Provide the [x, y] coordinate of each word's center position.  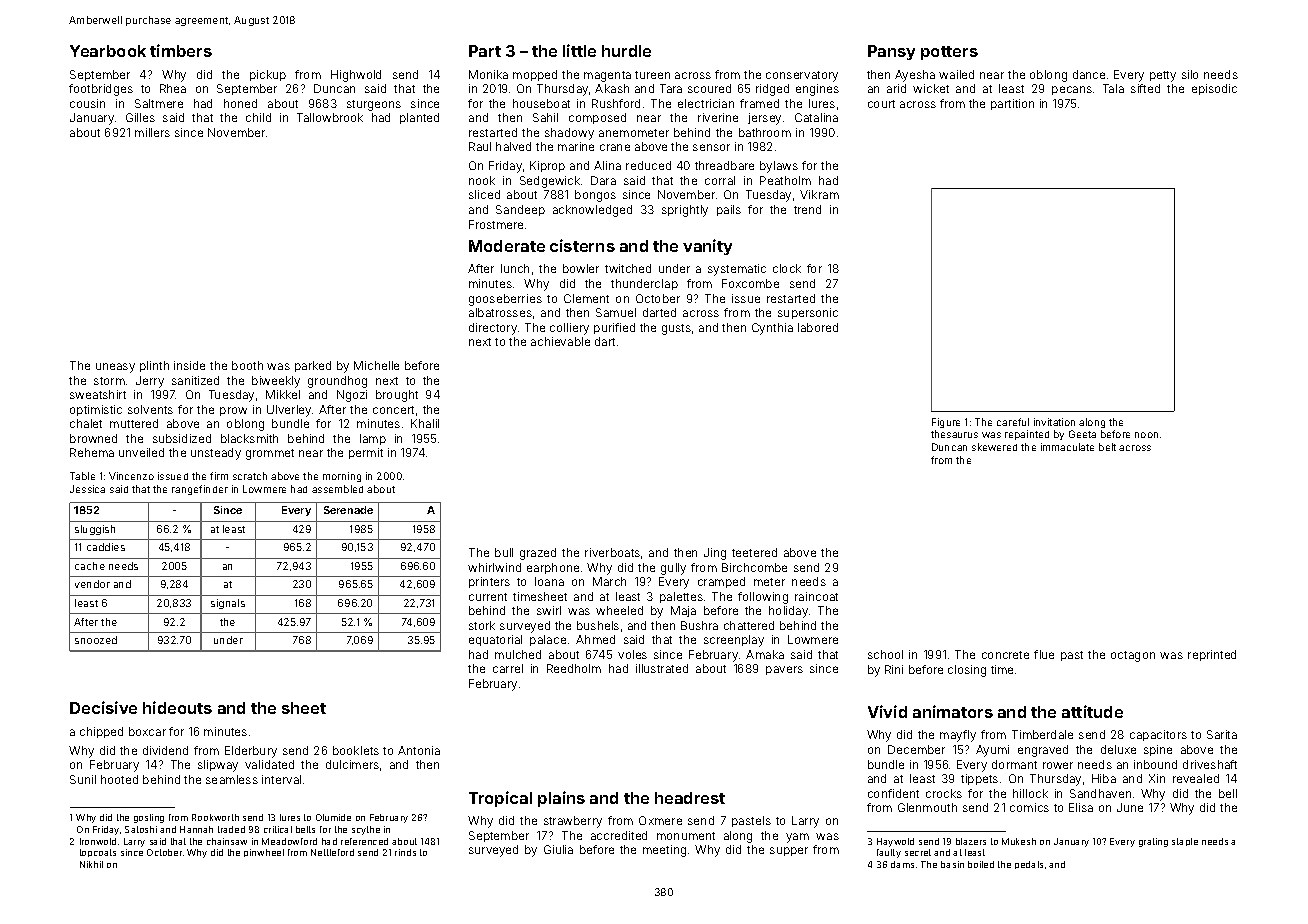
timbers [181, 50]
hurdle [626, 51]
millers [152, 132]
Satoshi [141, 829]
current [488, 597]
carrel [508, 668]
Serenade [348, 510]
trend [807, 209]
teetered [754, 552]
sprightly [685, 211]
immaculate [1067, 447]
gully [673, 569]
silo [1190, 74]
